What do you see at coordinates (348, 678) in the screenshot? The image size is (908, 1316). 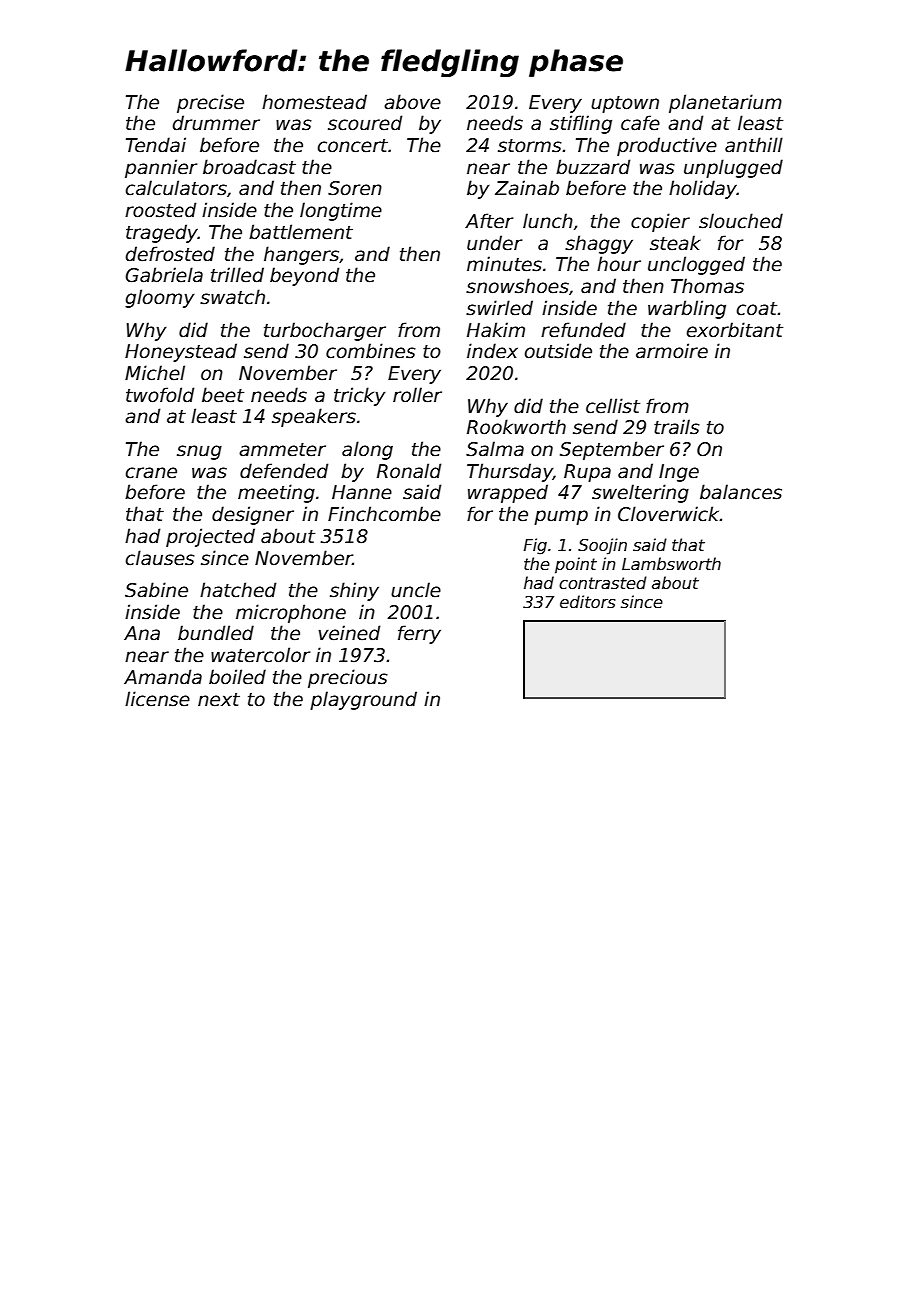 I see `precious` at bounding box center [348, 678].
